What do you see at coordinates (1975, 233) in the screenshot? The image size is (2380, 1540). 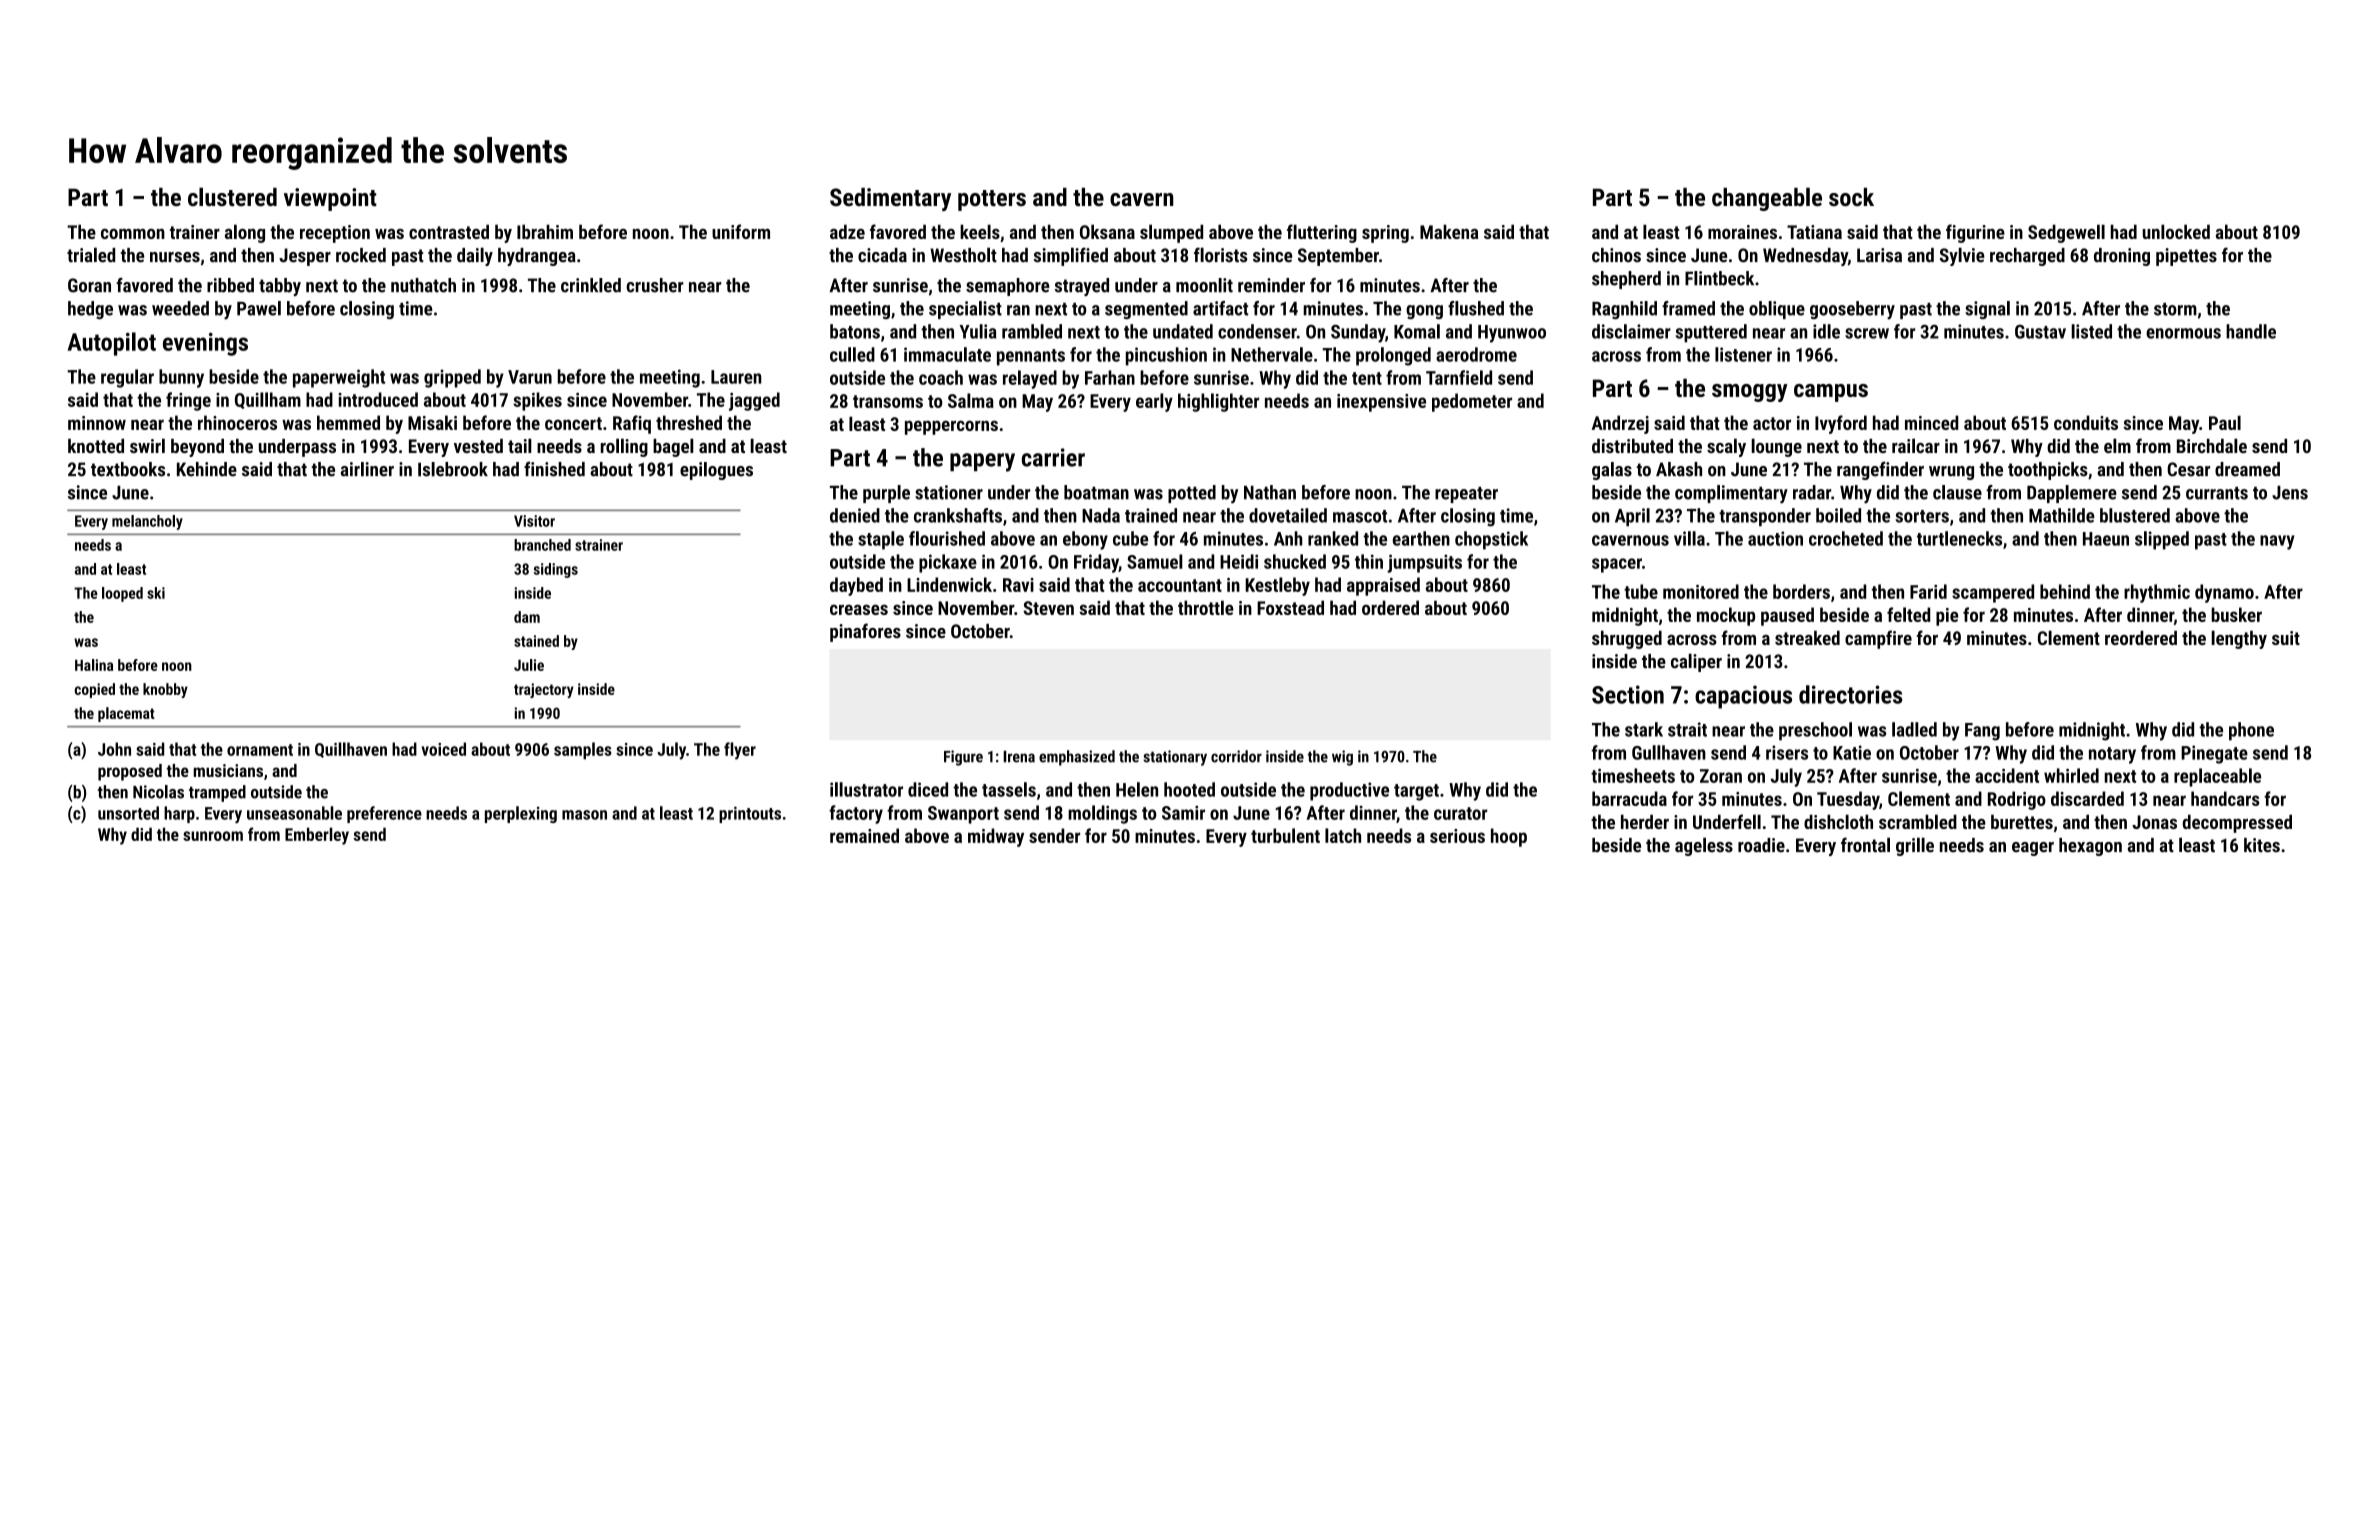 I see `figurine` at bounding box center [1975, 233].
